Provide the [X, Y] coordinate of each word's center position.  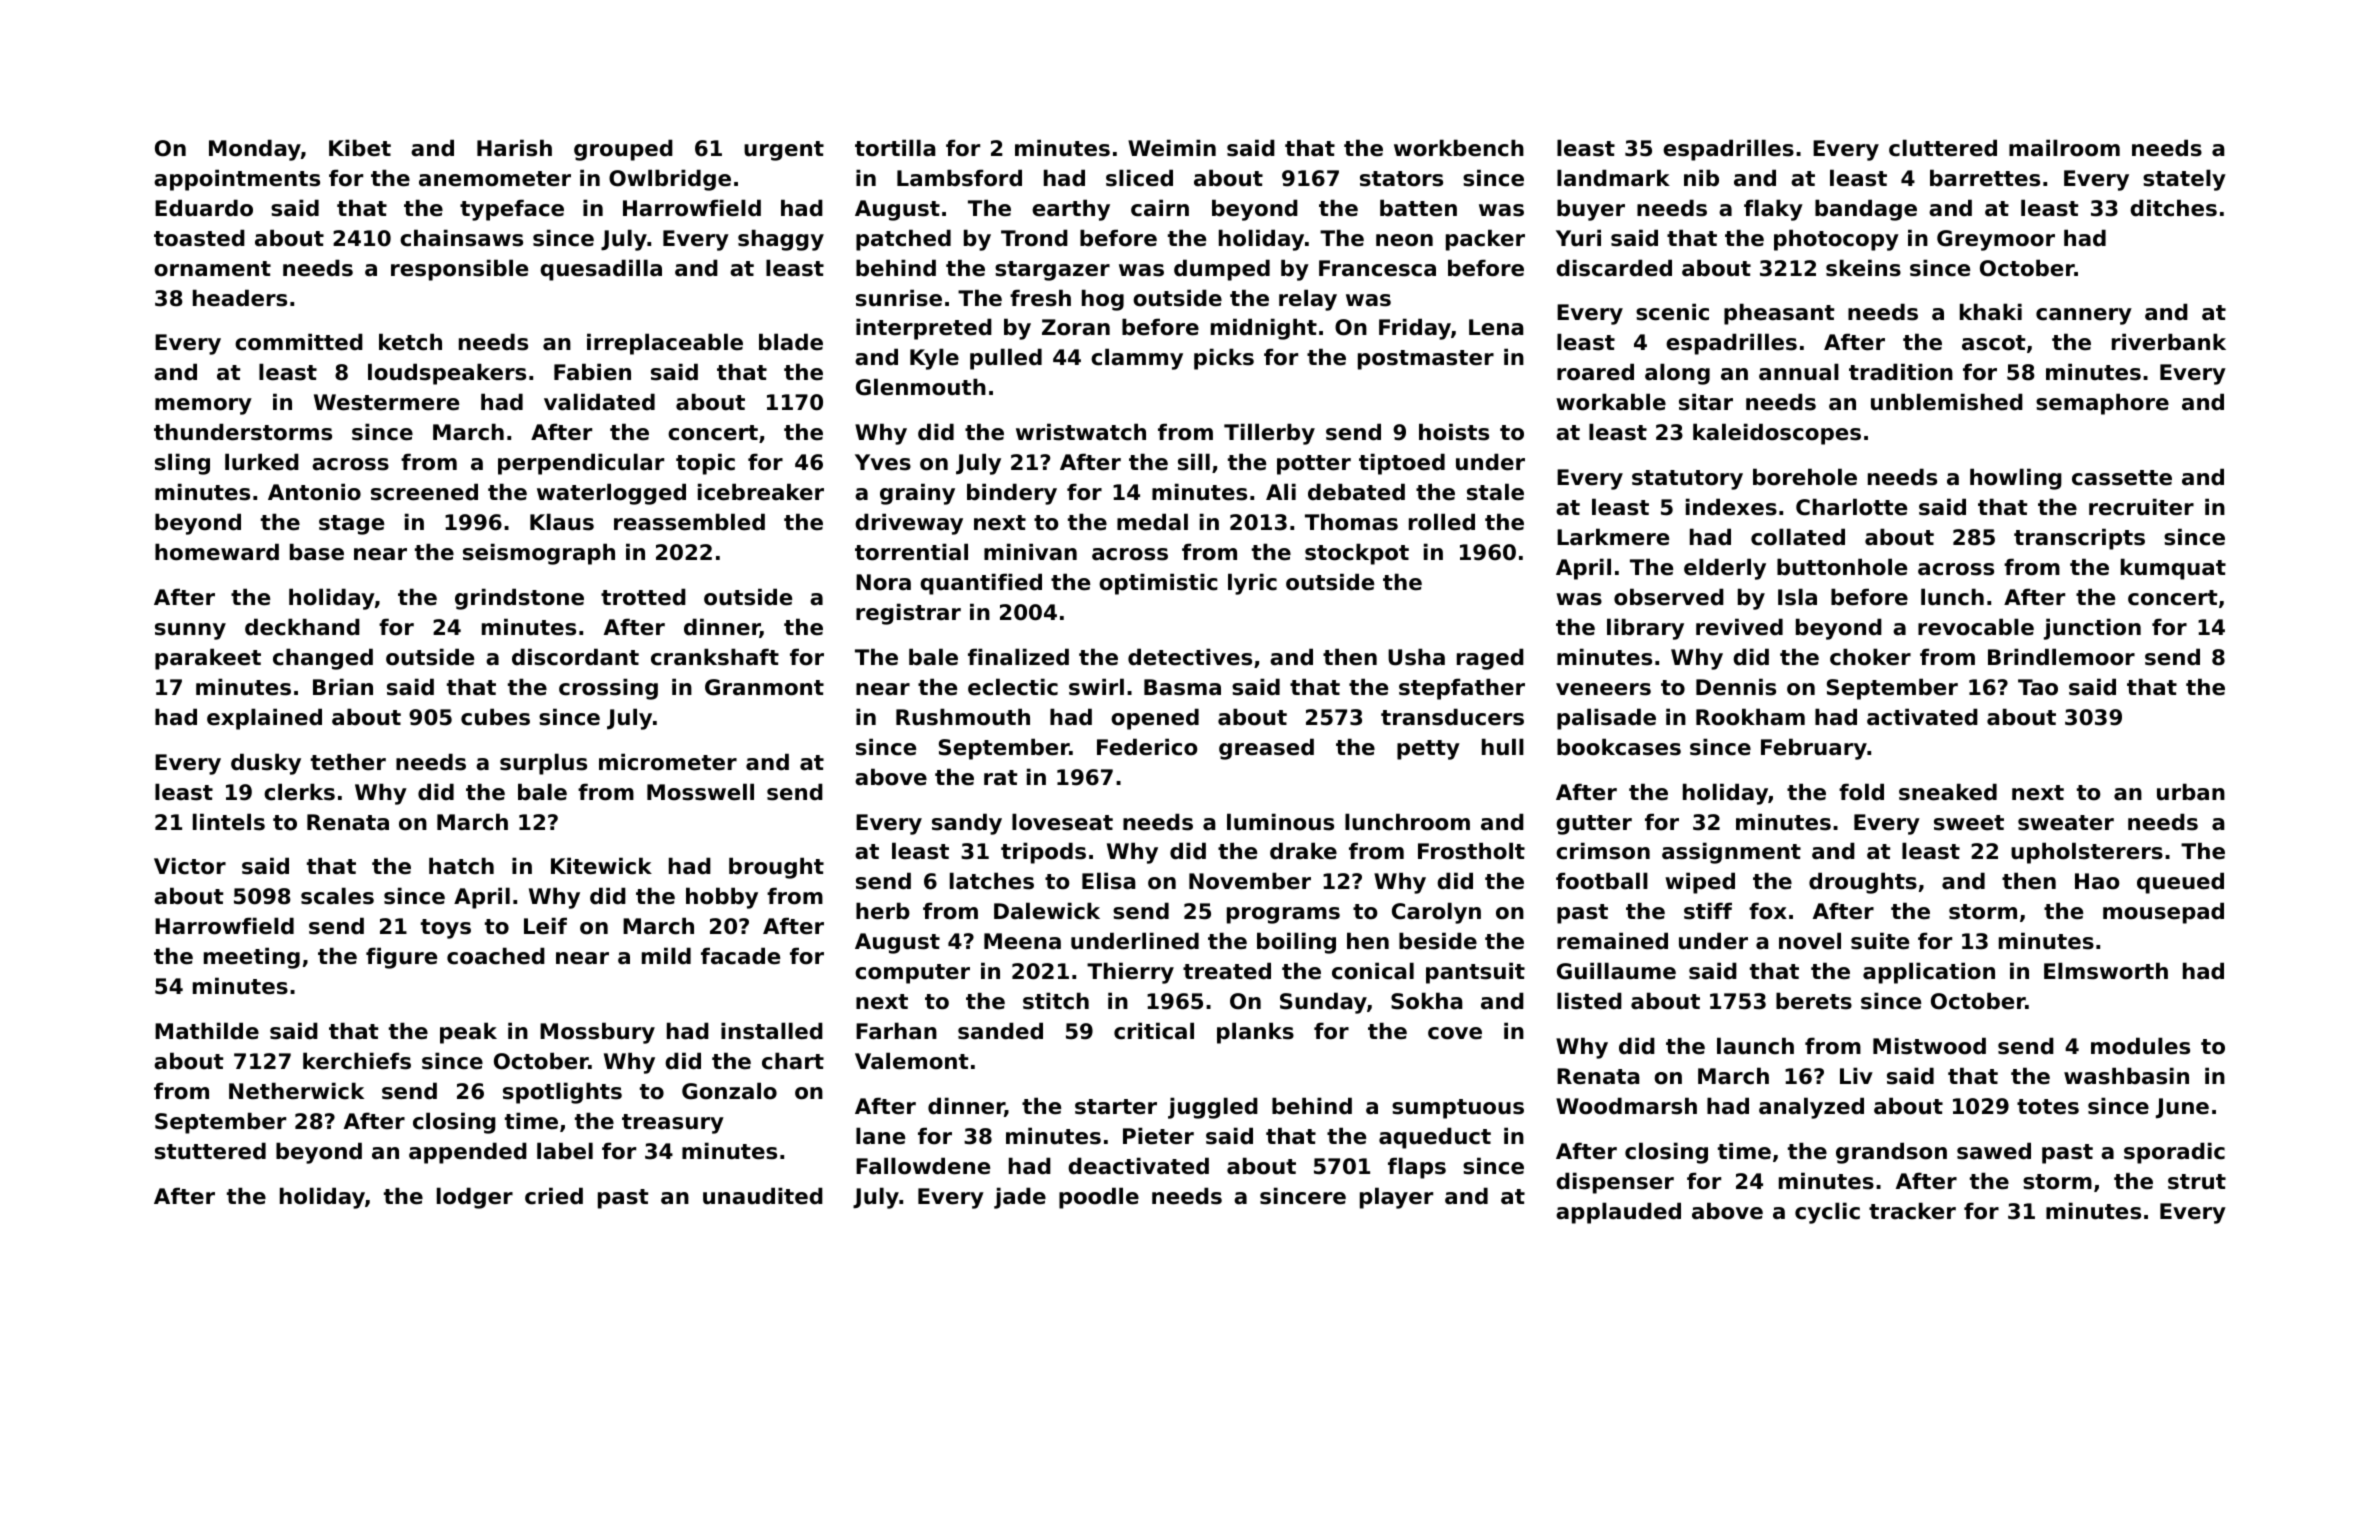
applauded [1618, 1213]
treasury [673, 1124]
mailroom [2064, 148]
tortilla [895, 148]
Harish [514, 148]
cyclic [1827, 1213]
